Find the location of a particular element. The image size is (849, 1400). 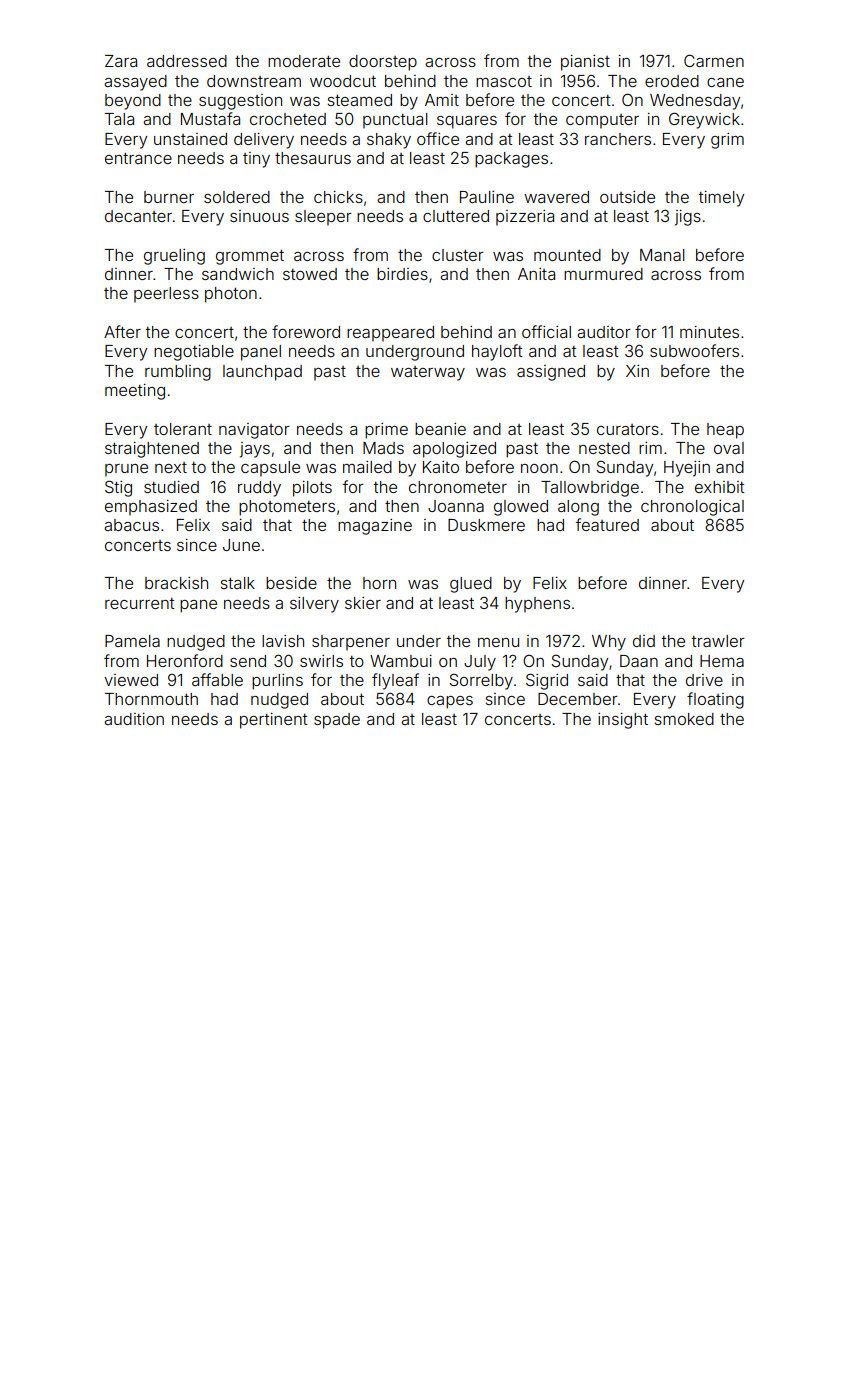

mascot is located at coordinates (504, 81).
